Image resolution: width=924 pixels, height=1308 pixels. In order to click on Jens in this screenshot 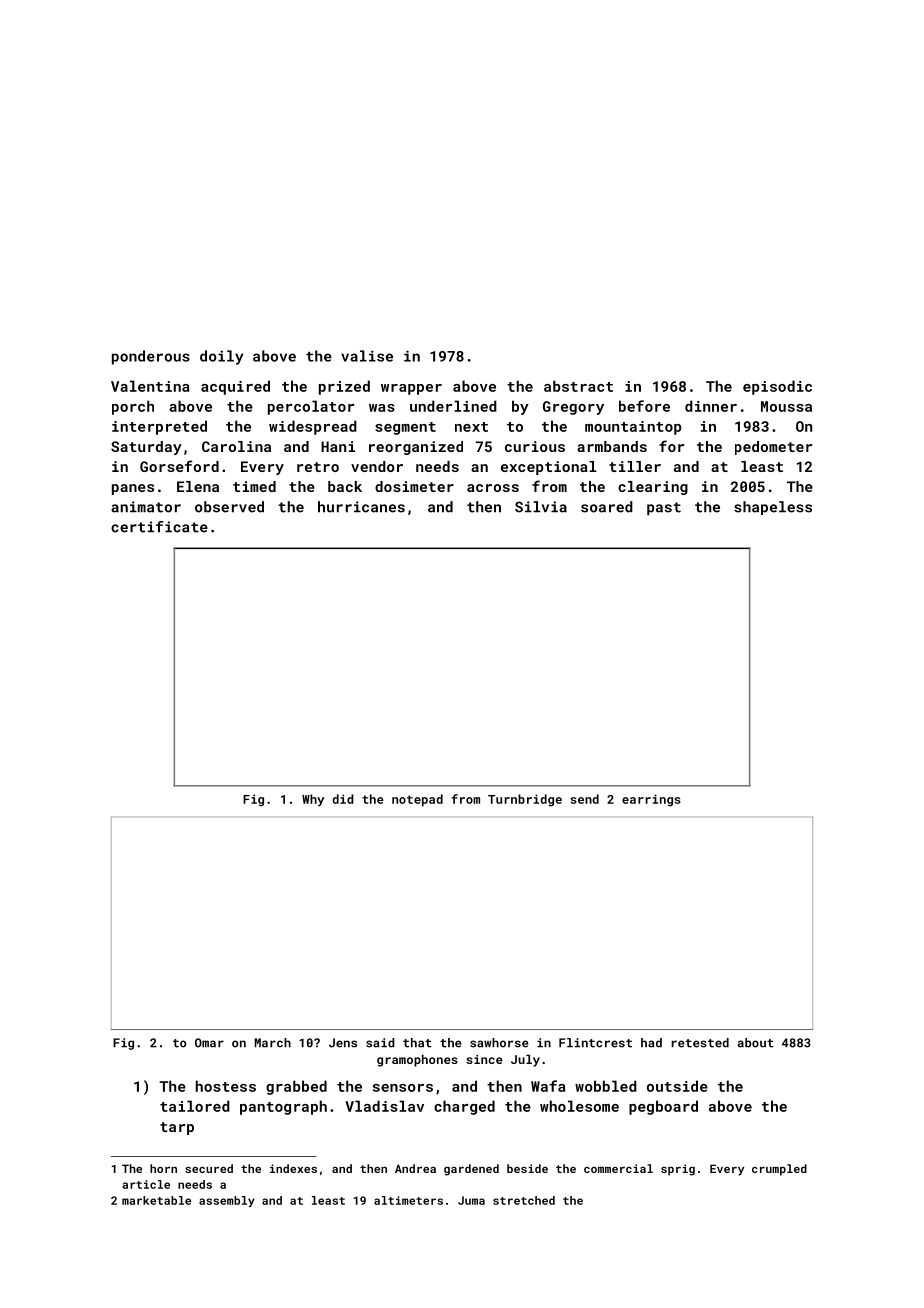, I will do `click(343, 1043)`.
